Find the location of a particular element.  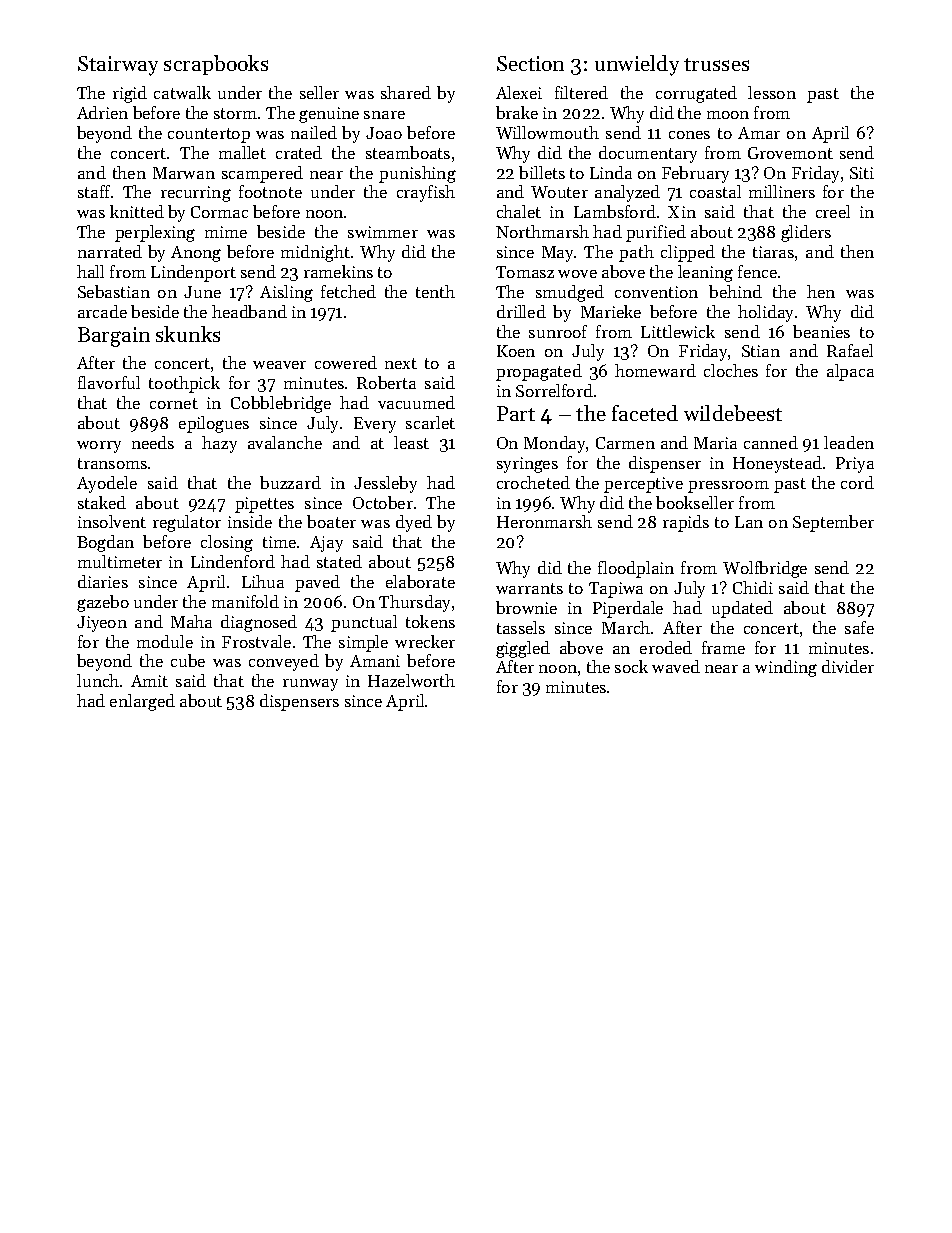

shared is located at coordinates (406, 92).
